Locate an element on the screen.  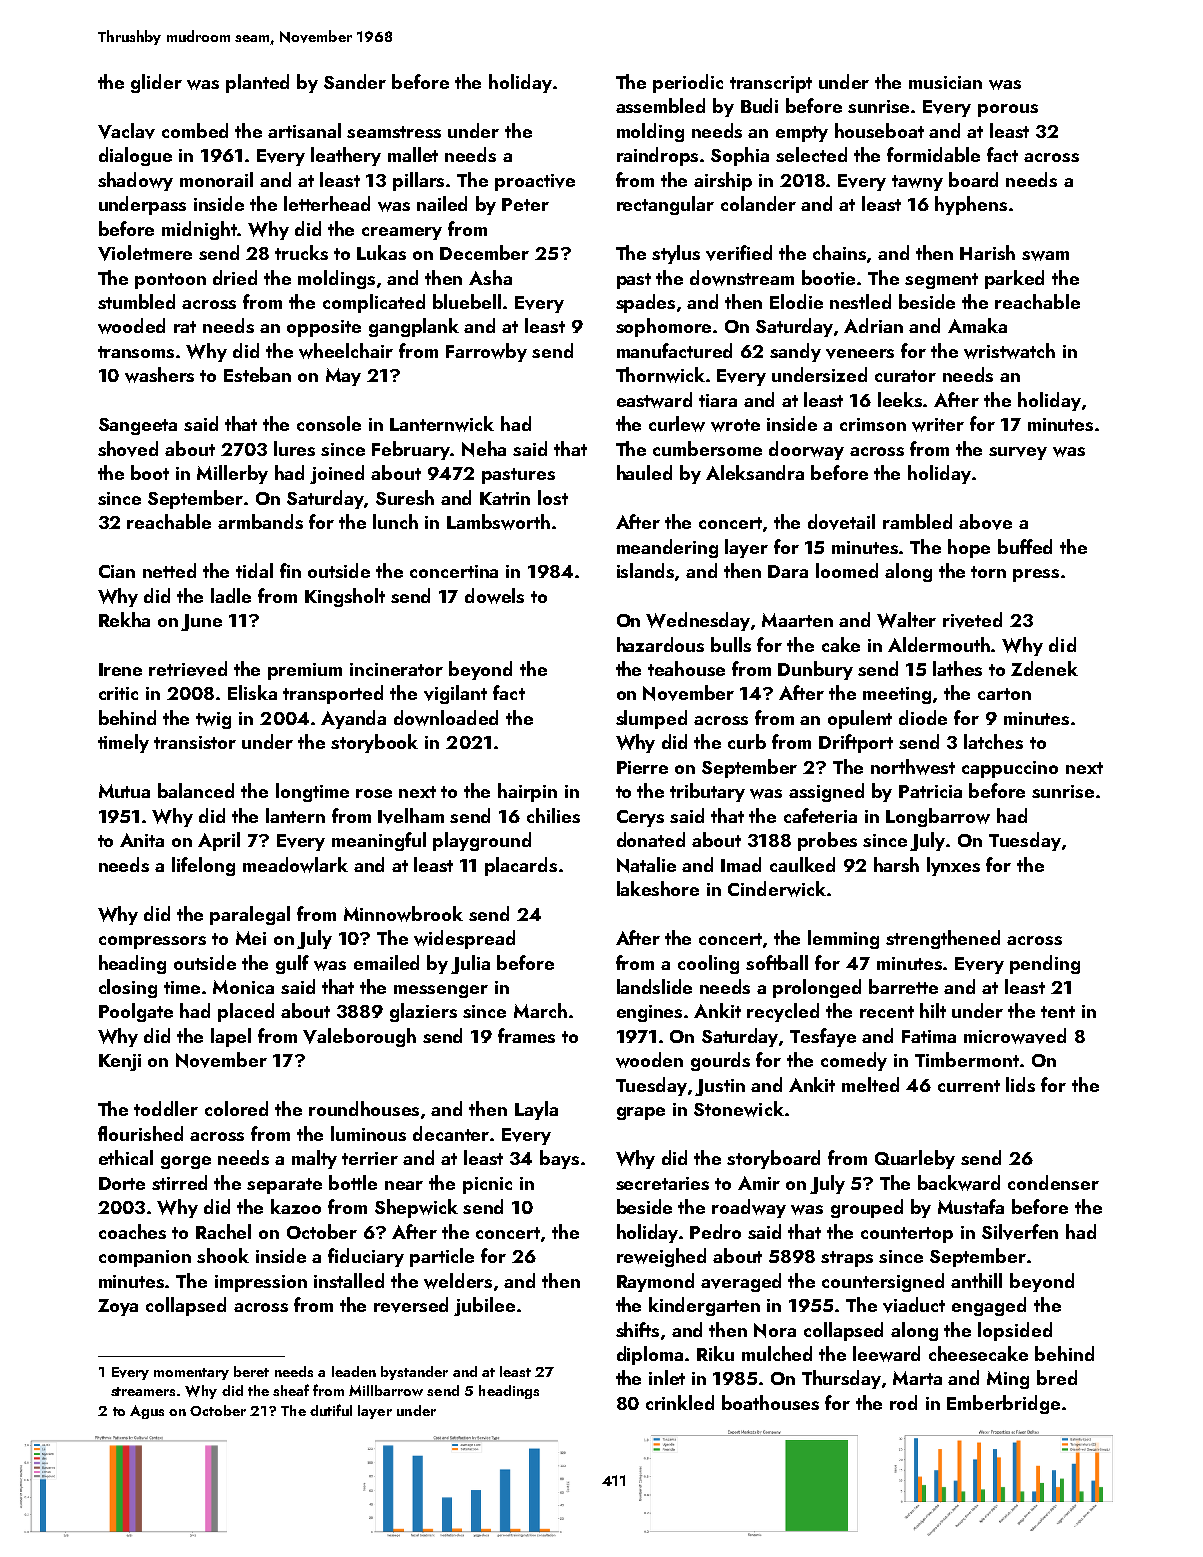
hairpin is located at coordinates (527, 792).
